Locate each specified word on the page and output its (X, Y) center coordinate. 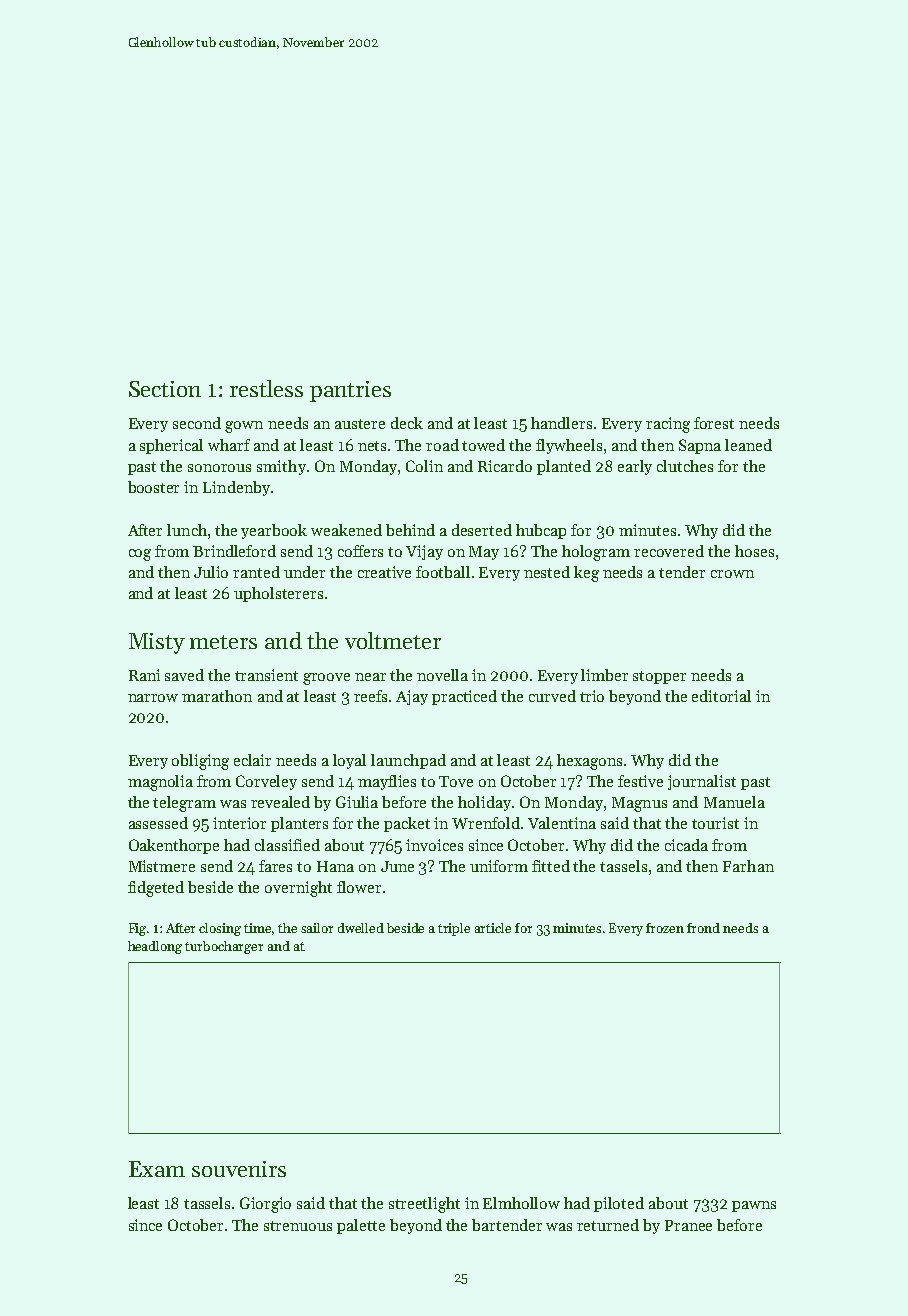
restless (266, 388)
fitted (551, 866)
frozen (665, 928)
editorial (721, 696)
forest (714, 423)
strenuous (298, 1226)
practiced (464, 697)
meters (223, 642)
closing (220, 929)
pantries (350, 391)
